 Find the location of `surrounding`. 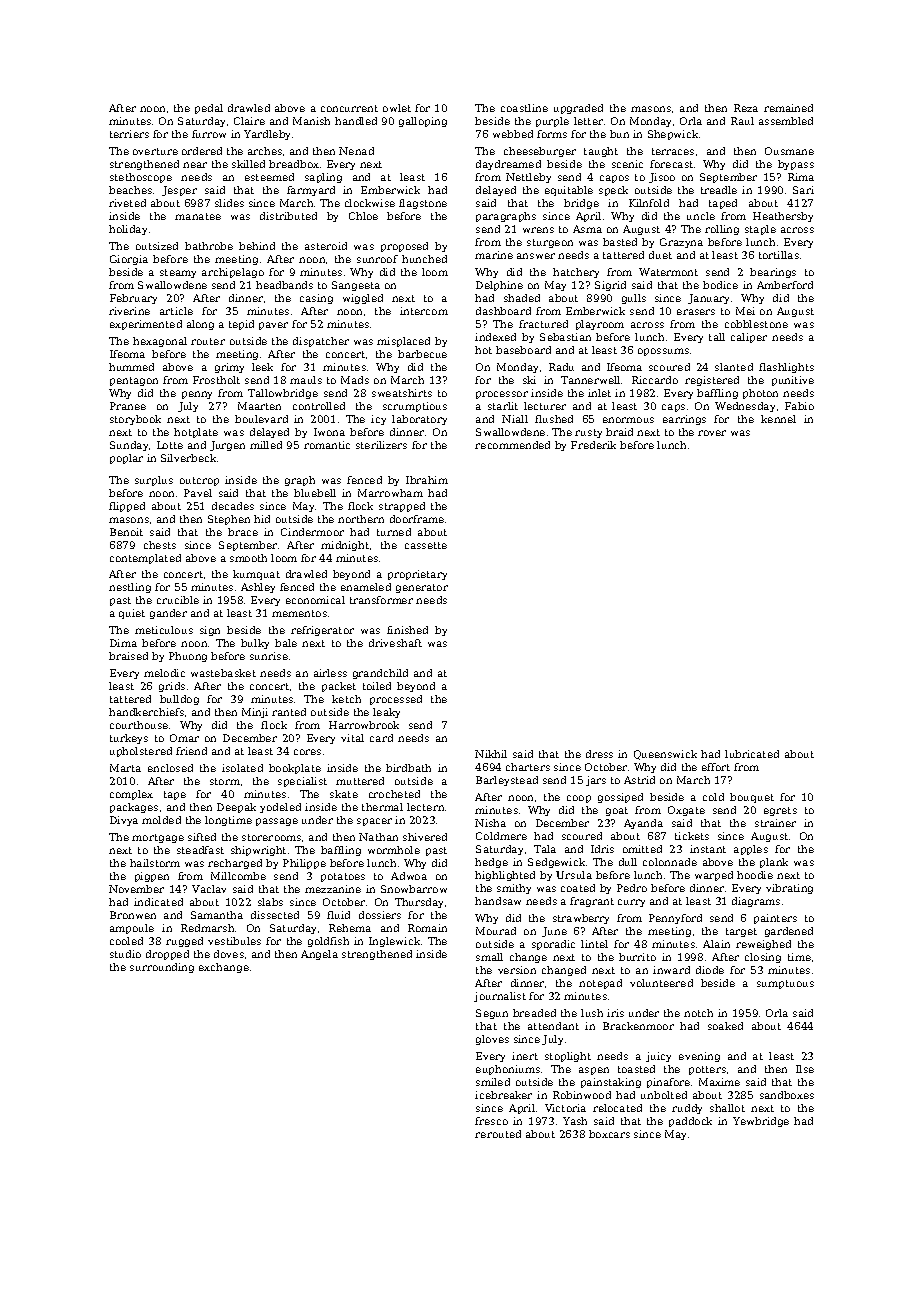

surrounding is located at coordinates (162, 968).
